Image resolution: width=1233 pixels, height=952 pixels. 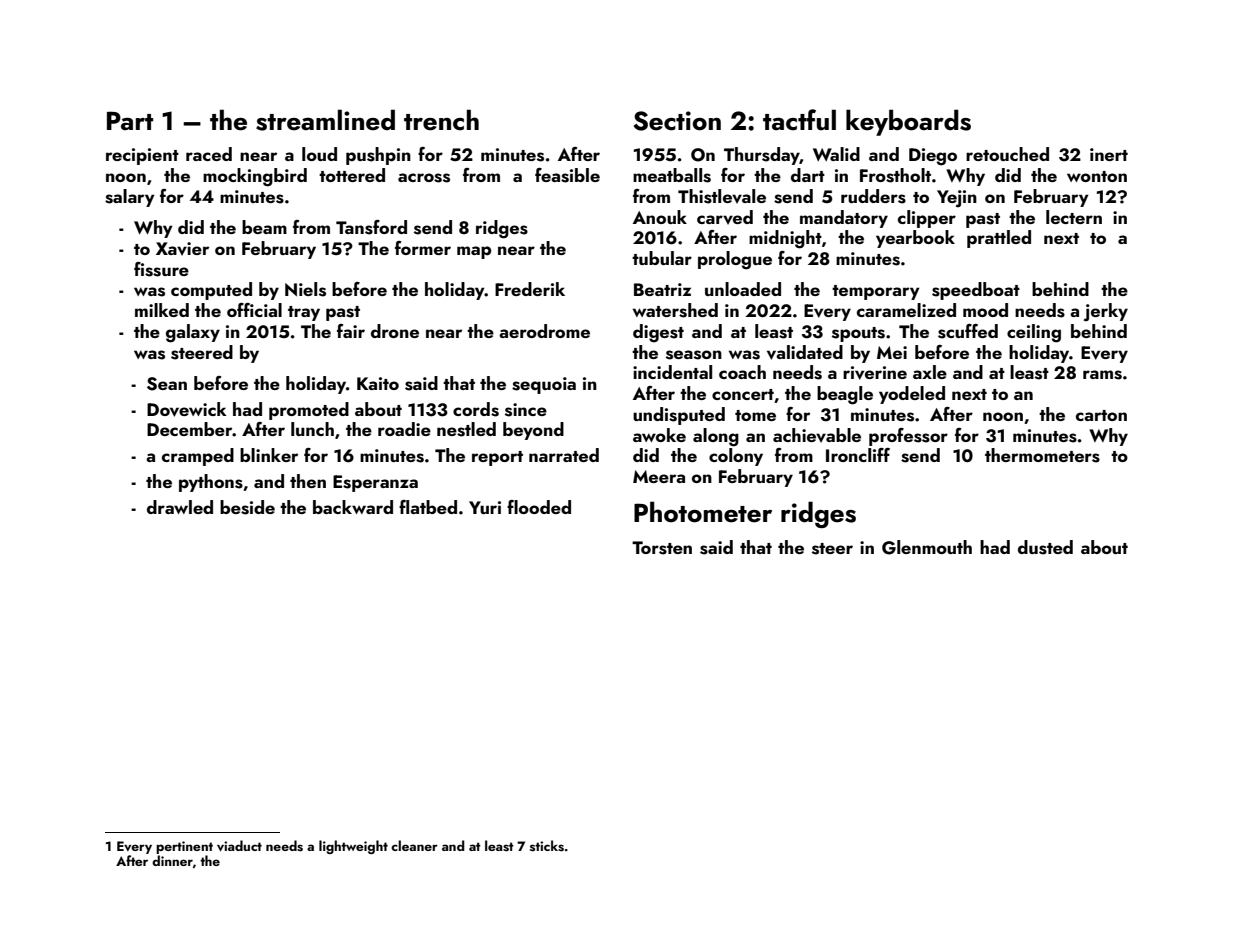 I want to click on fair, so click(x=351, y=331).
